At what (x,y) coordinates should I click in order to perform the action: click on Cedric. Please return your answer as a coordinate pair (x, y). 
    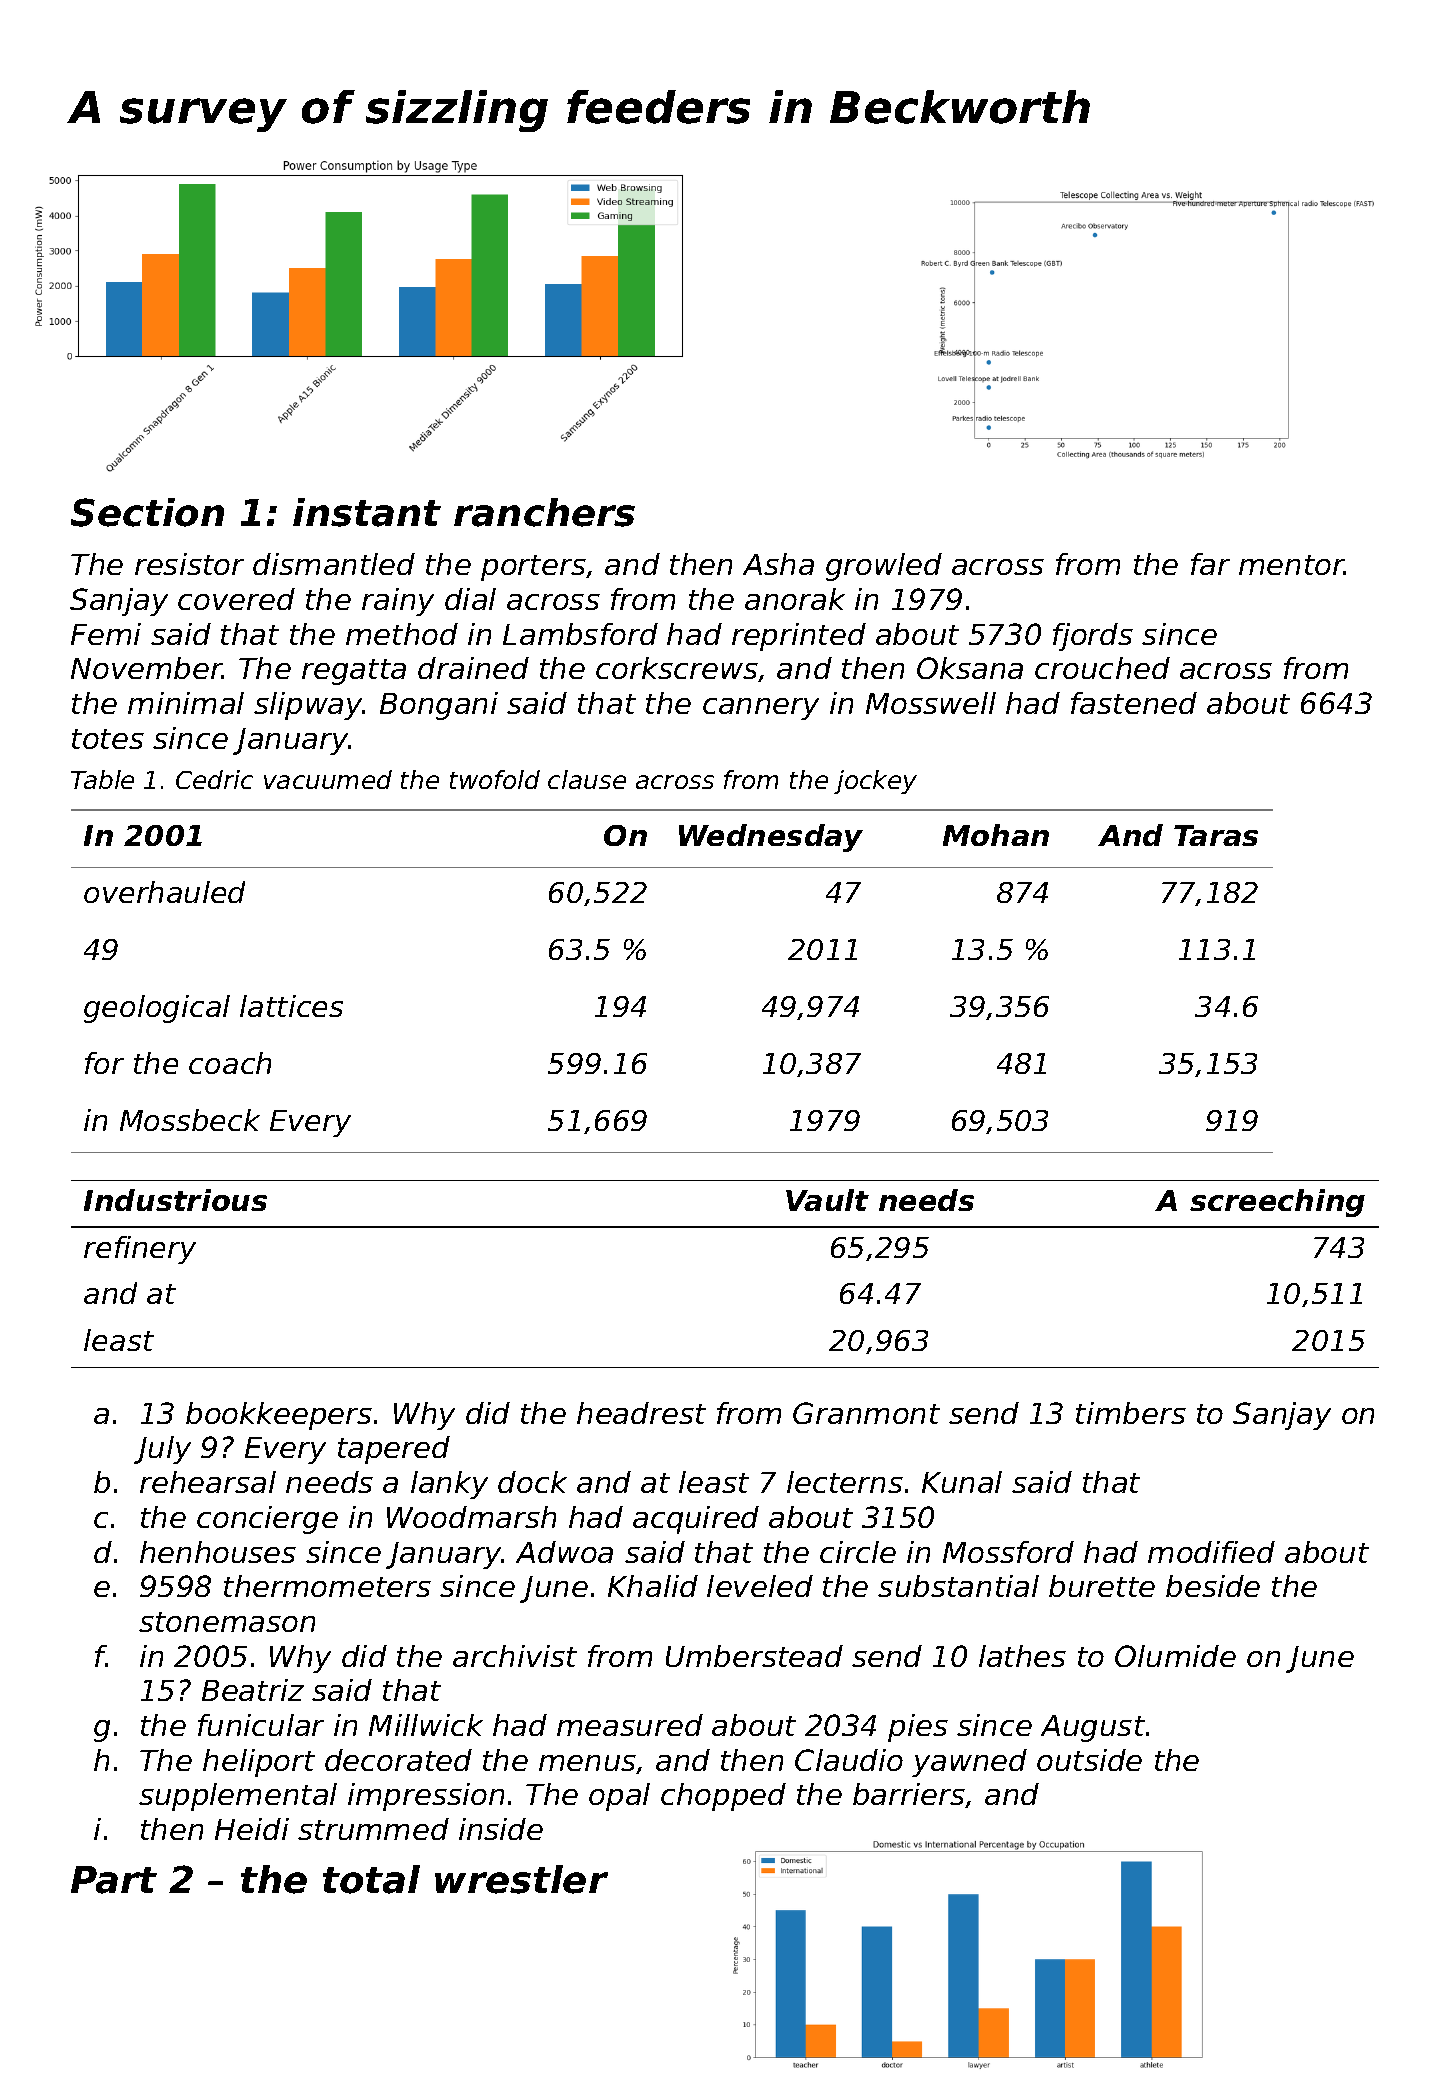
    Looking at the image, I should click on (214, 779).
